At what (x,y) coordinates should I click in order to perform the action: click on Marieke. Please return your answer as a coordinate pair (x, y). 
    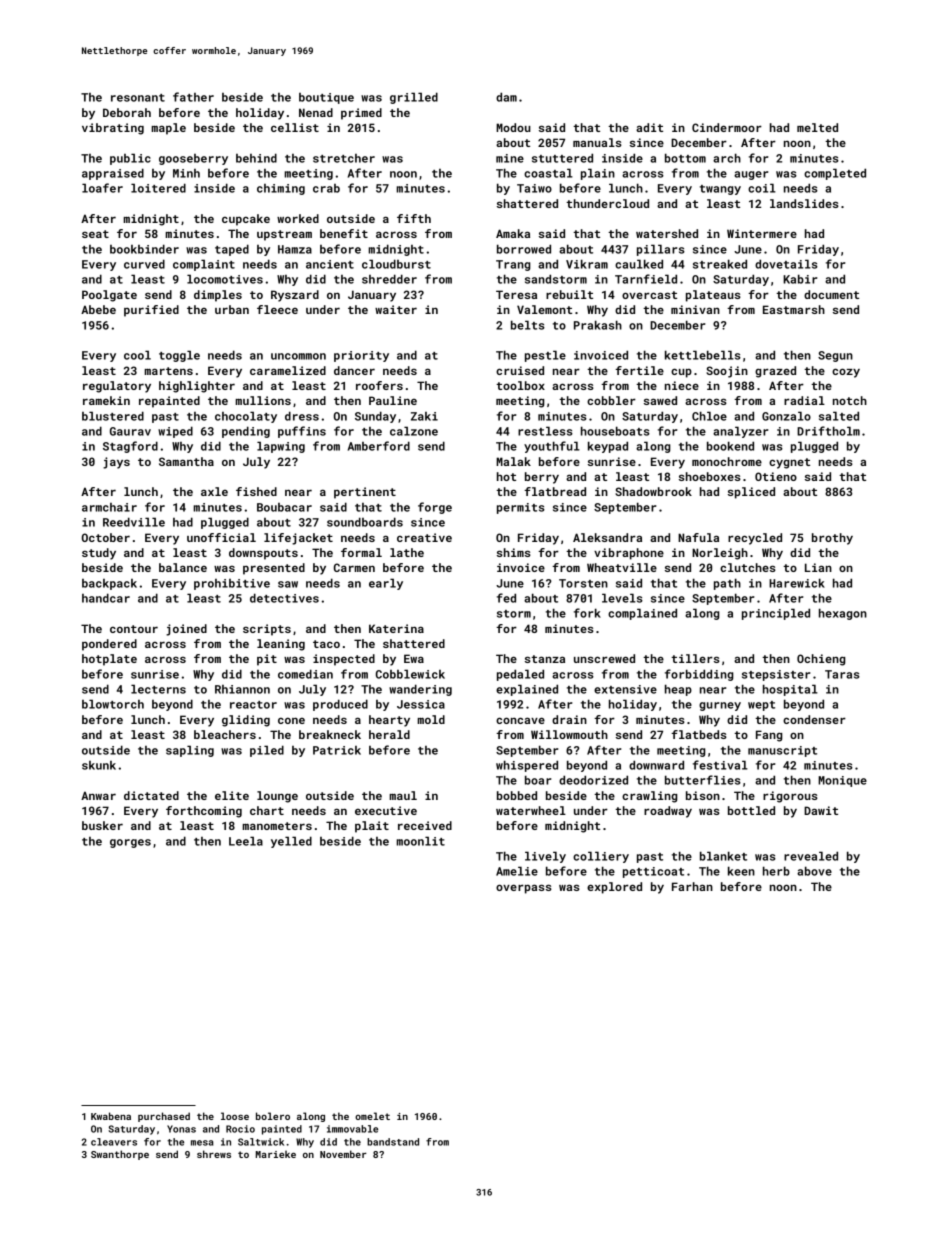
    Looking at the image, I should click on (276, 1154).
